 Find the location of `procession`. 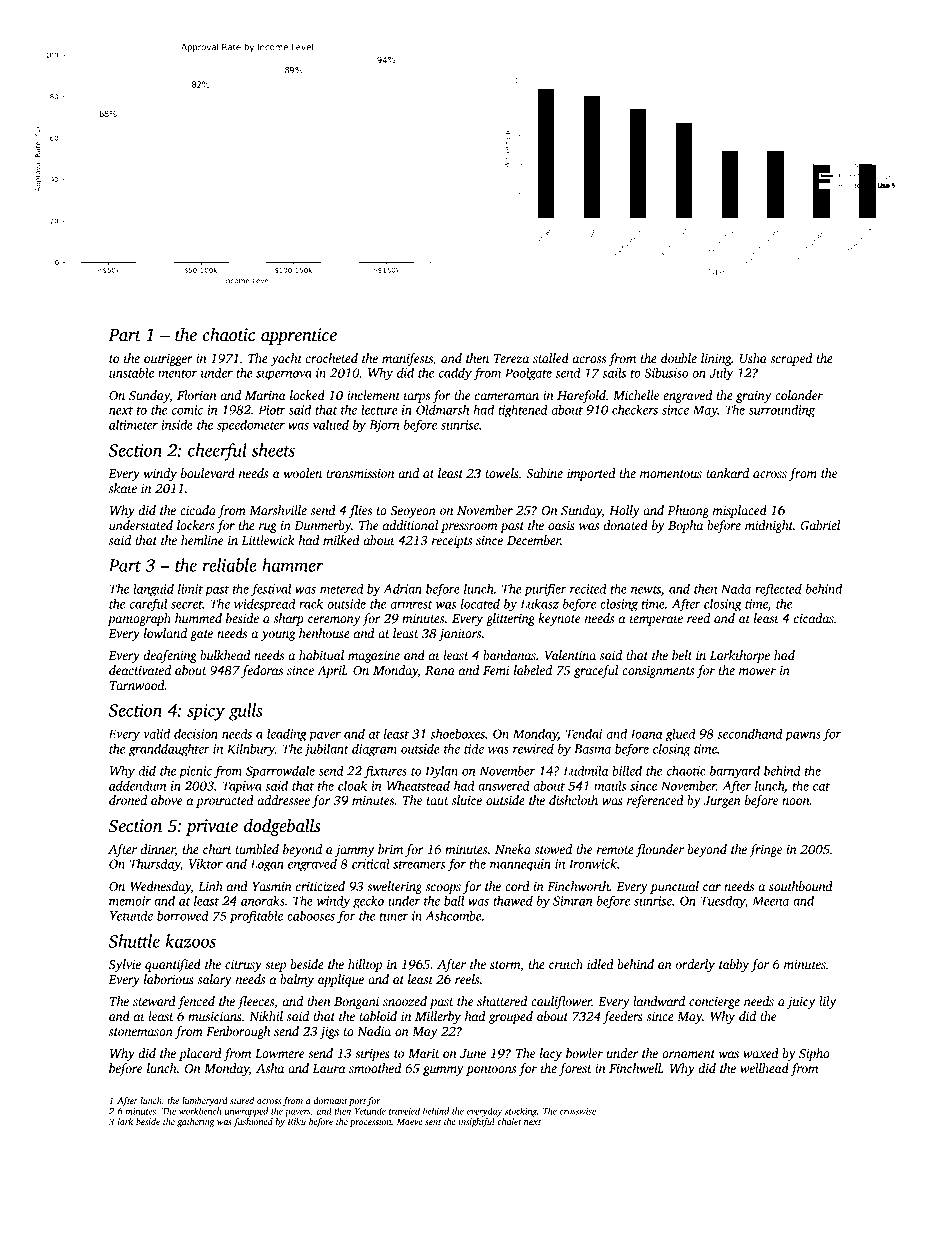

procession is located at coordinates (371, 1122).
